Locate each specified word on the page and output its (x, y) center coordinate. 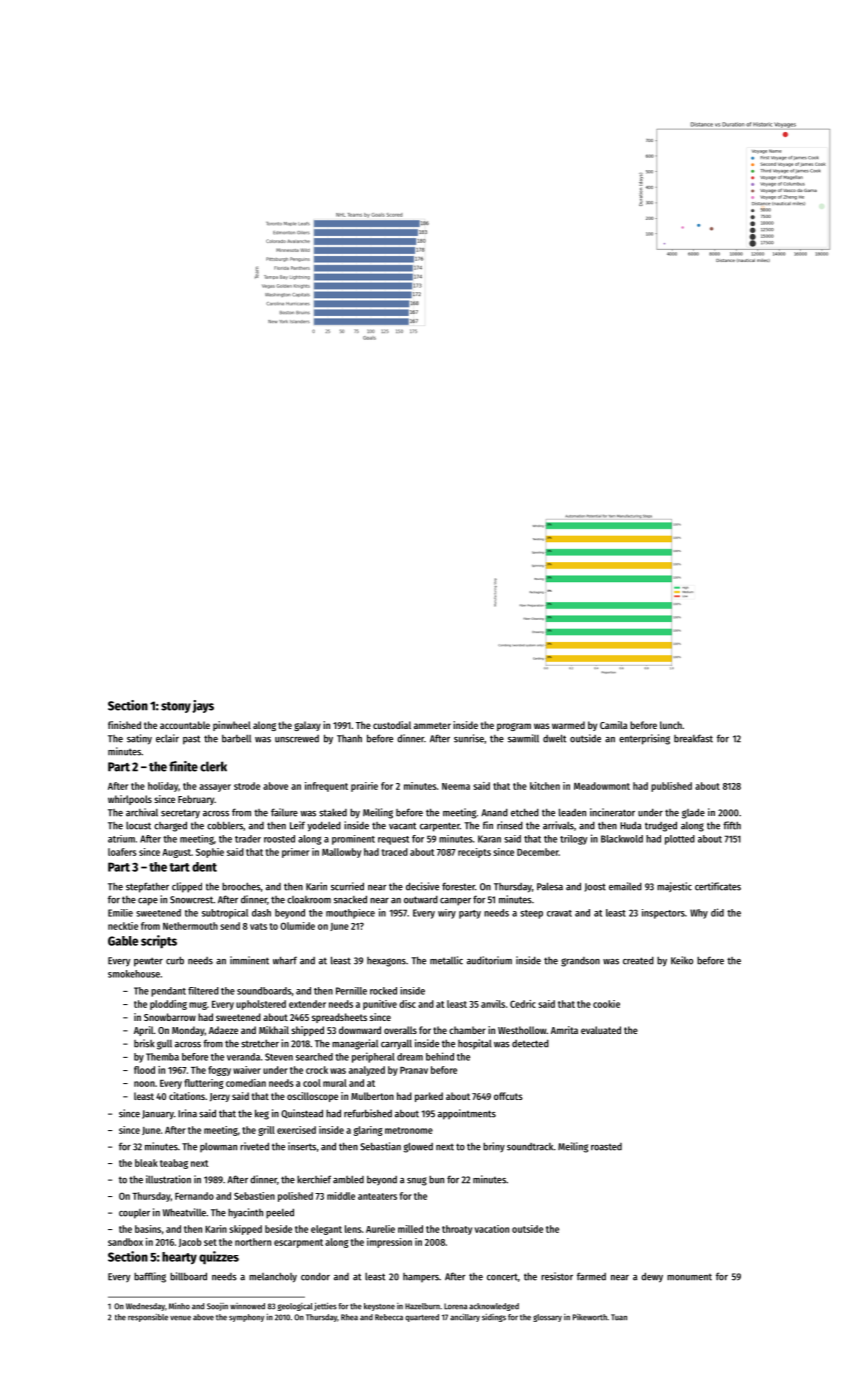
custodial (392, 725)
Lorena (455, 1306)
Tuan (619, 1317)
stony (176, 707)
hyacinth (245, 1213)
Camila (614, 725)
